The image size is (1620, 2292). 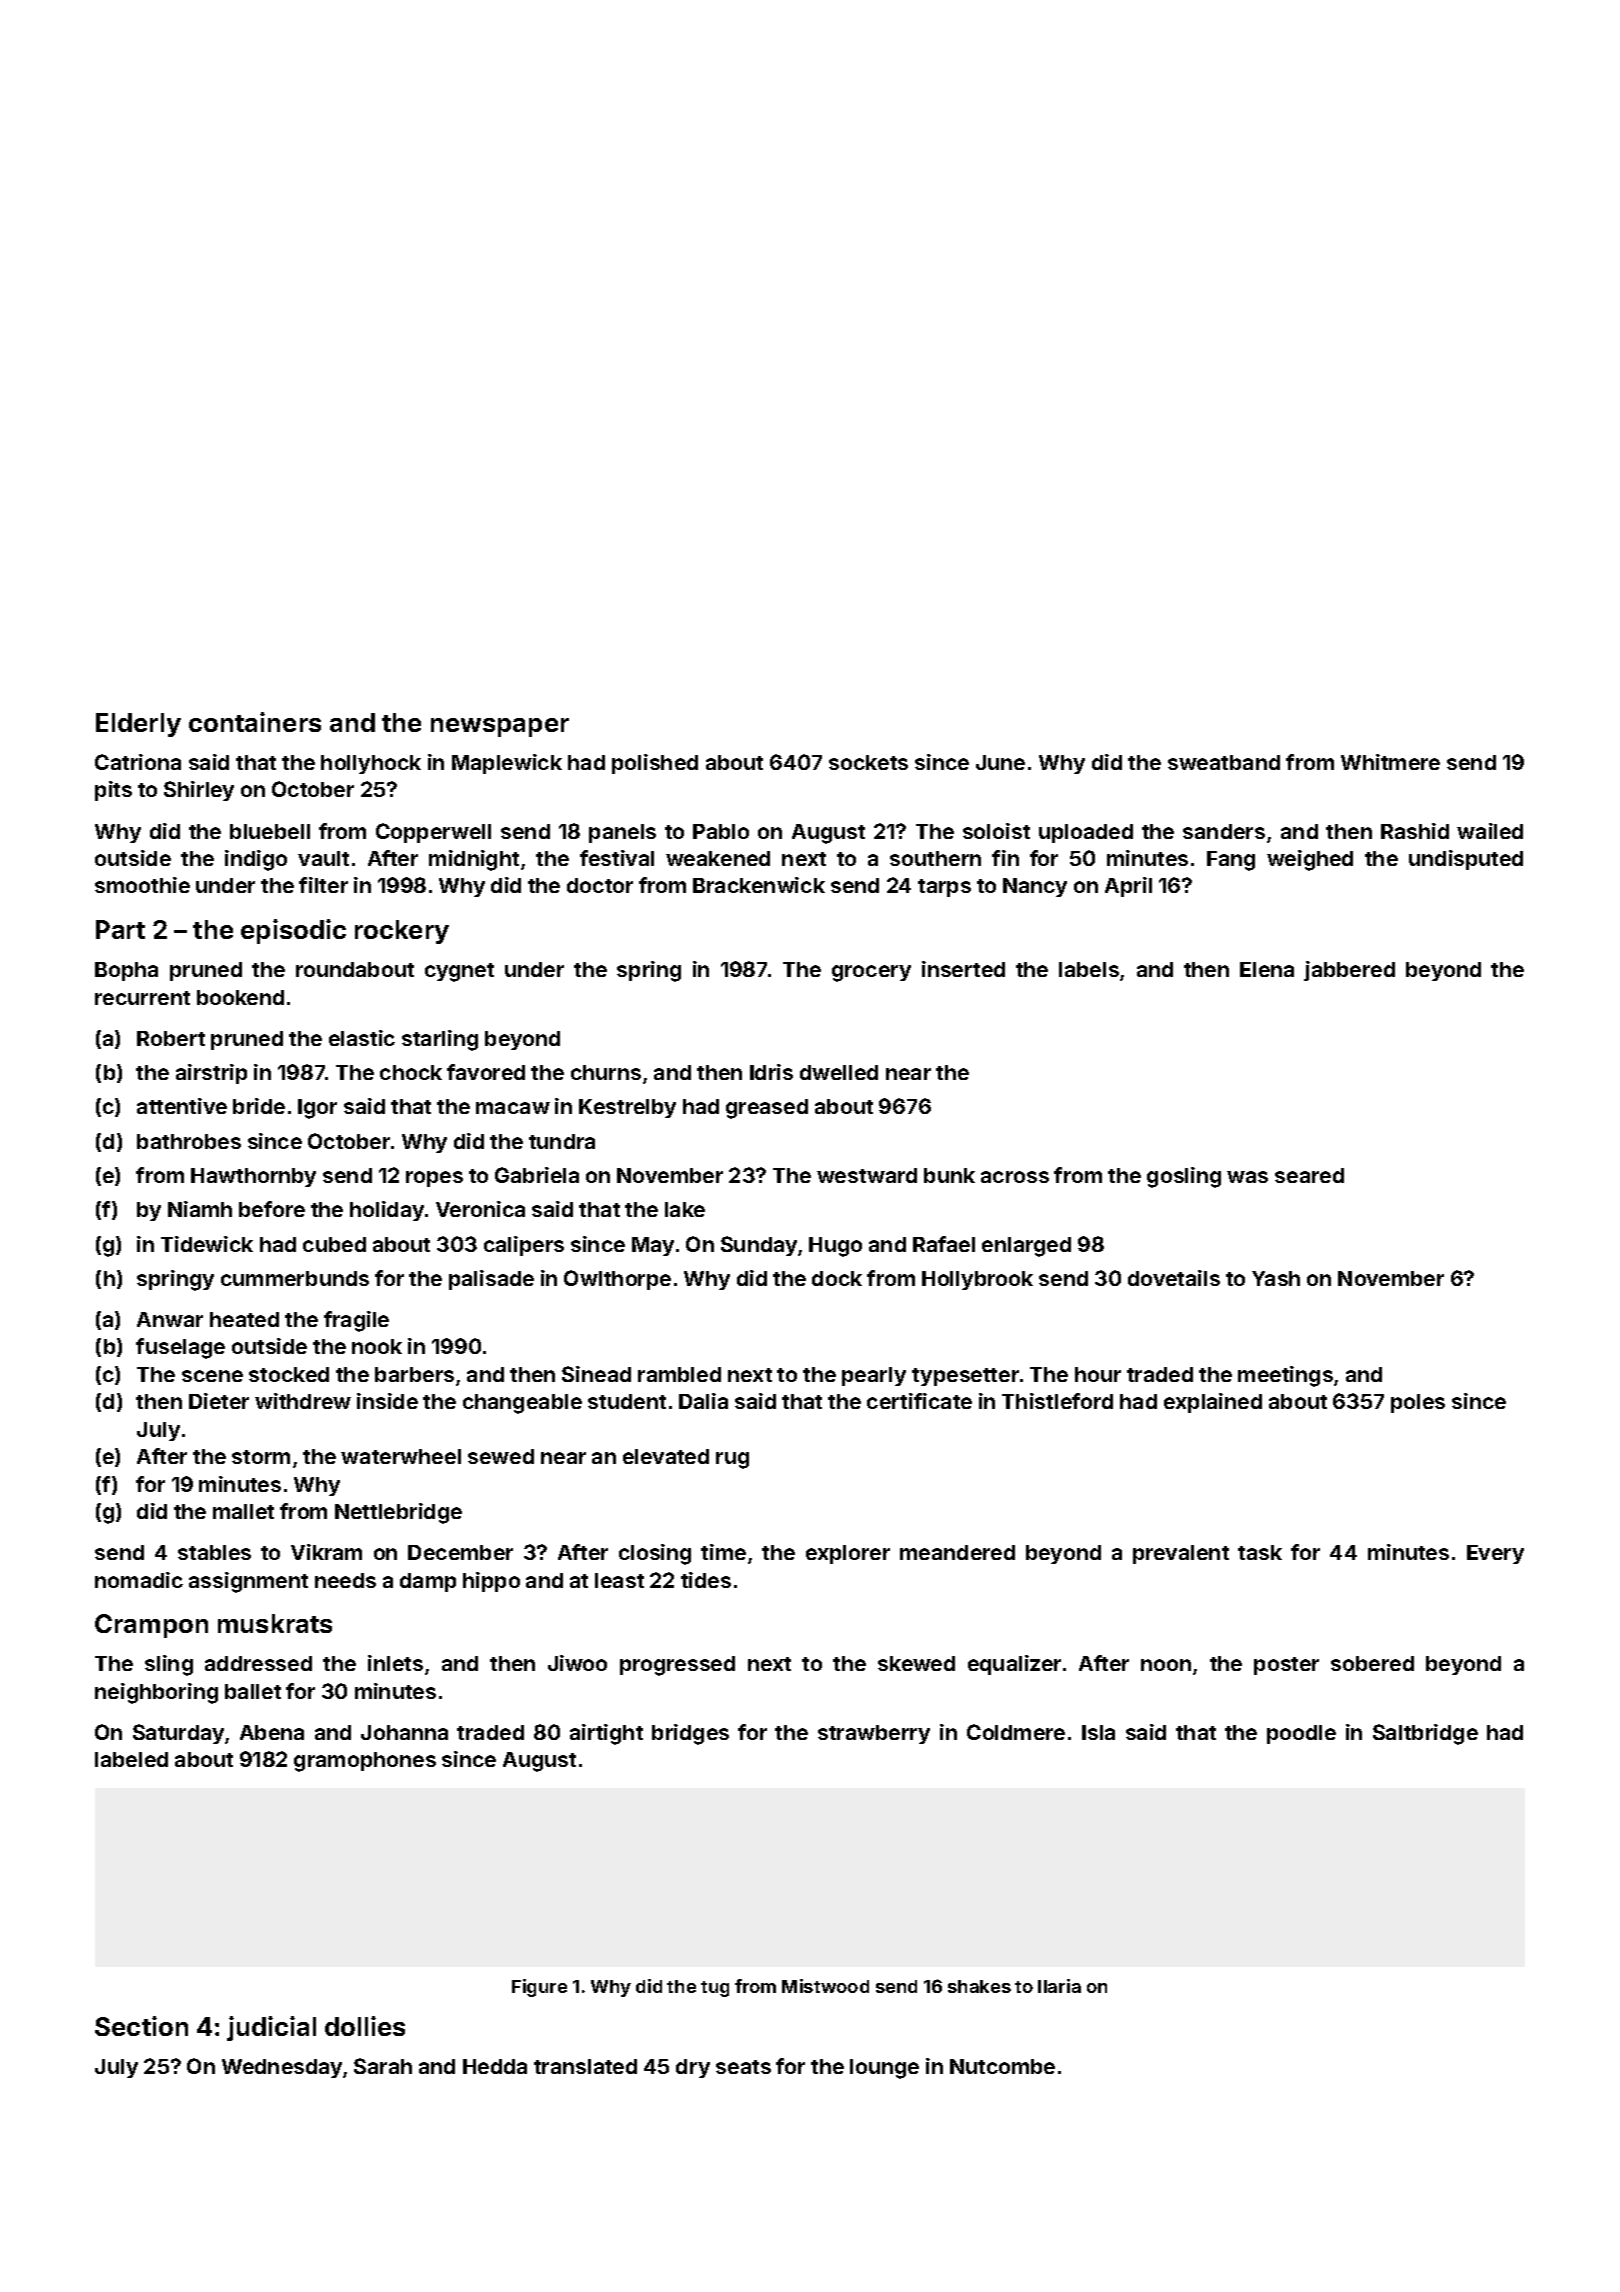 What do you see at coordinates (1349, 971) in the screenshot?
I see `jabbered` at bounding box center [1349, 971].
